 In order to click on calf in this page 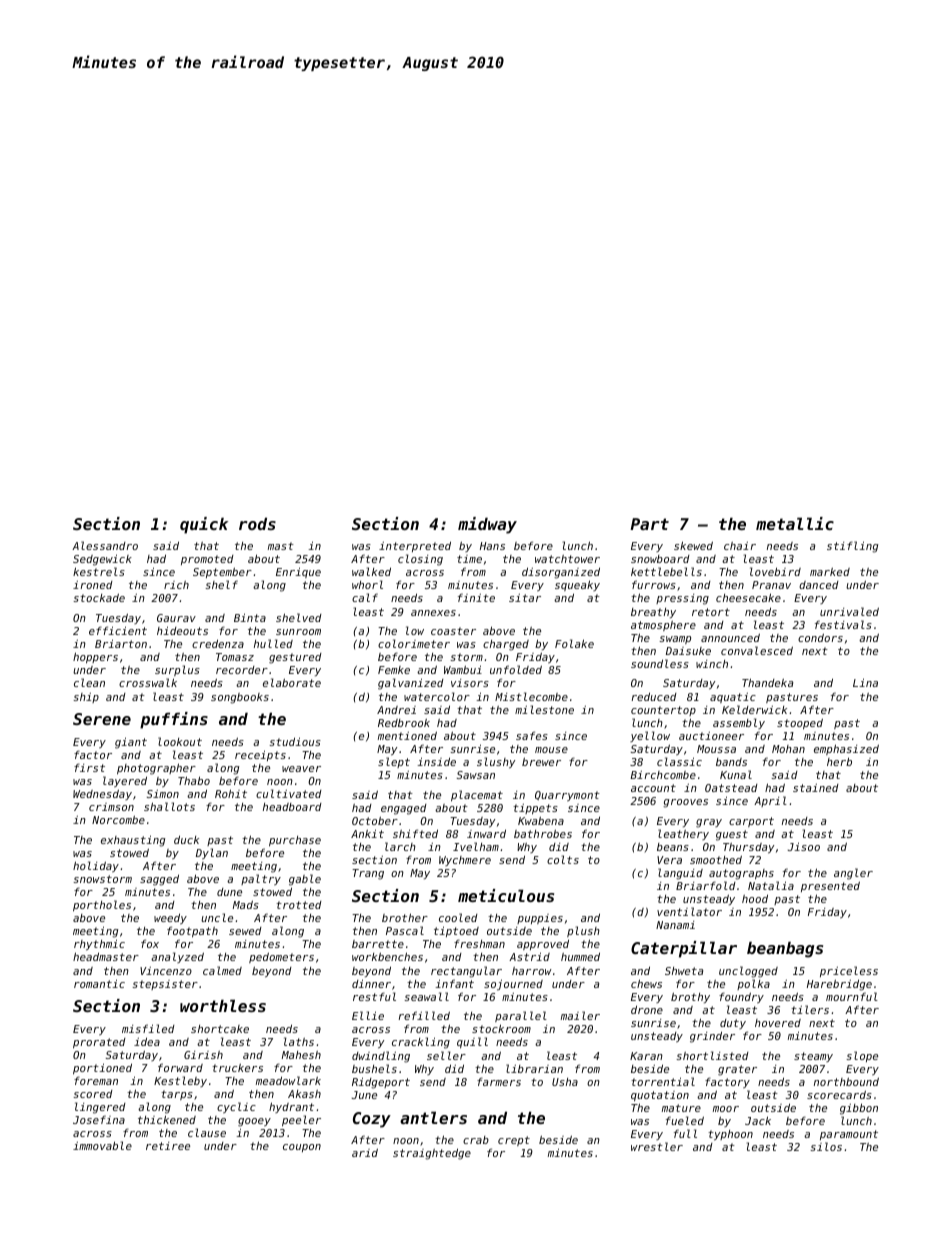, I will do `click(365, 597)`.
